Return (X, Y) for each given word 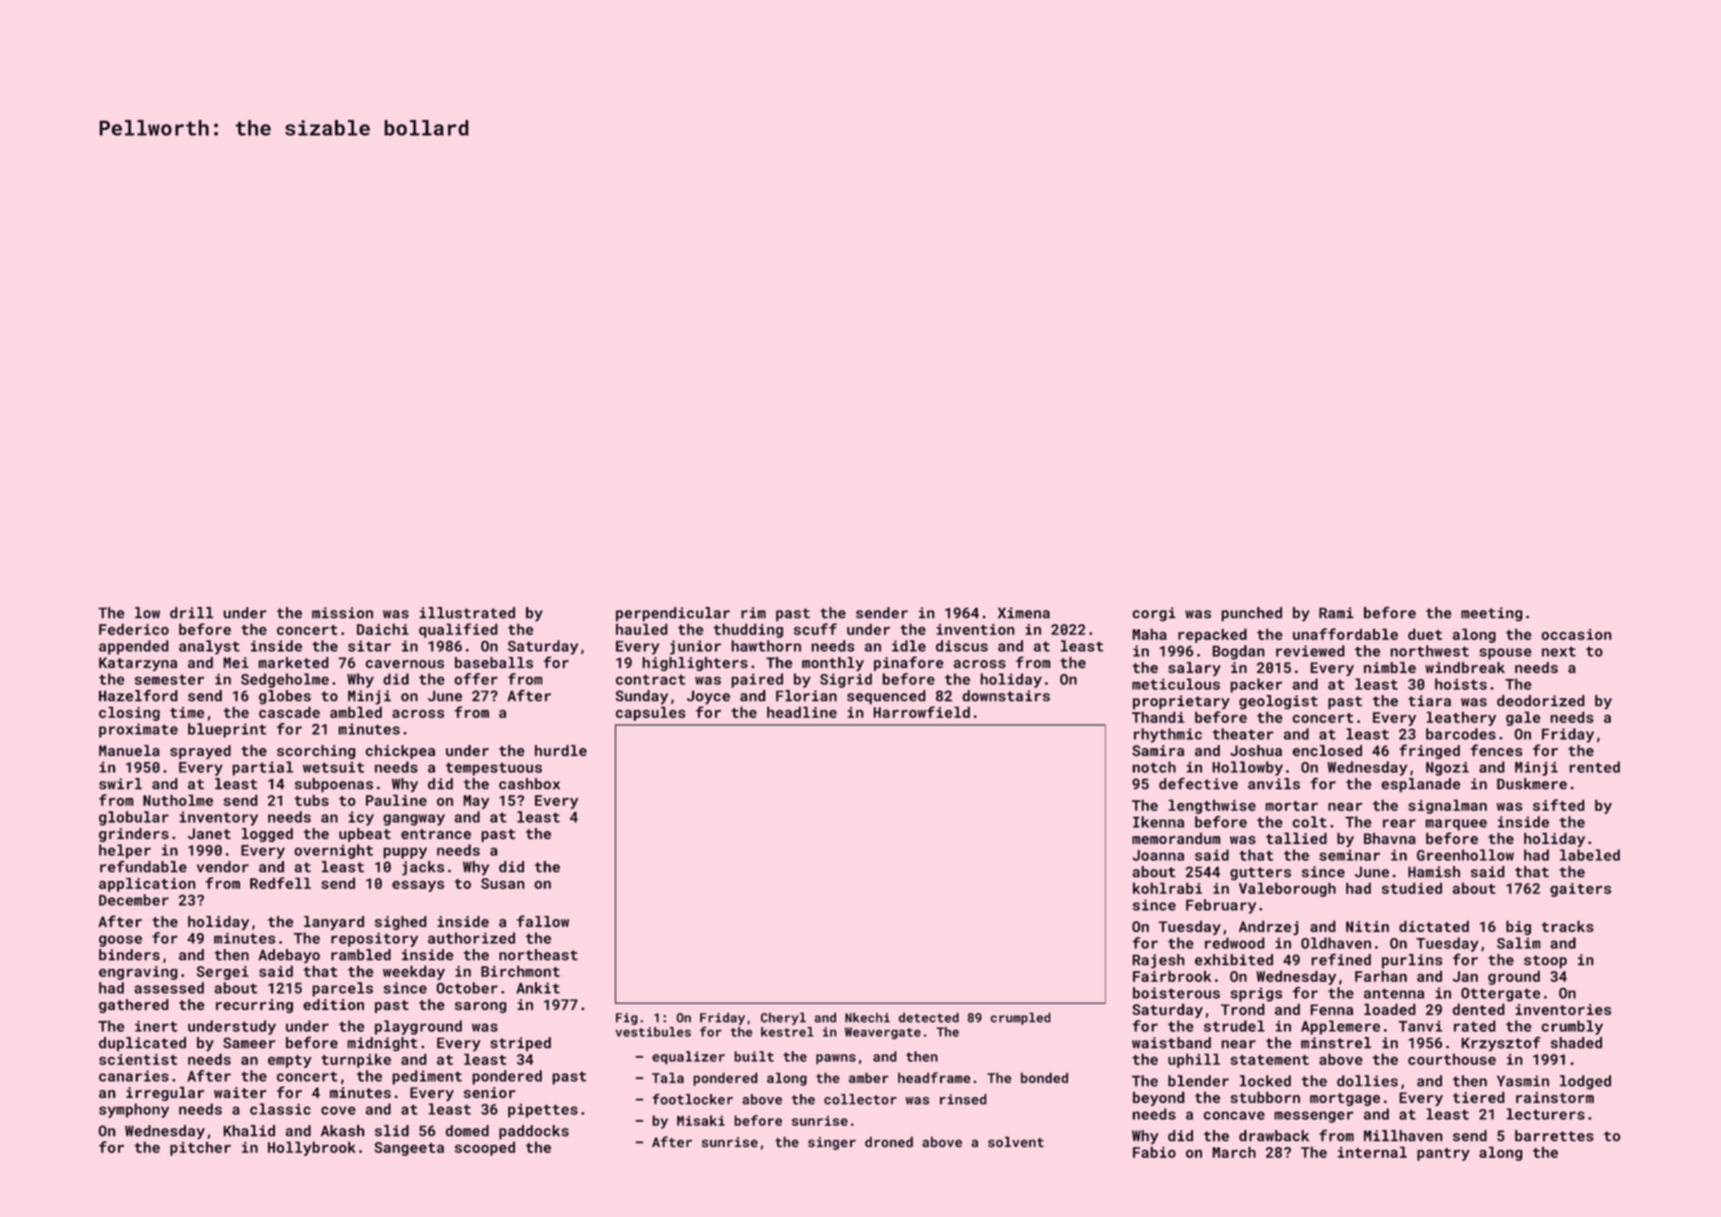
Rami (1336, 613)
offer (476, 679)
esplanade (1420, 785)
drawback (1274, 1136)
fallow (543, 921)
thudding (748, 630)
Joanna (1158, 855)
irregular (165, 1093)
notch (1154, 767)
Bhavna (1390, 838)
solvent (1016, 1142)
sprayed (200, 752)
